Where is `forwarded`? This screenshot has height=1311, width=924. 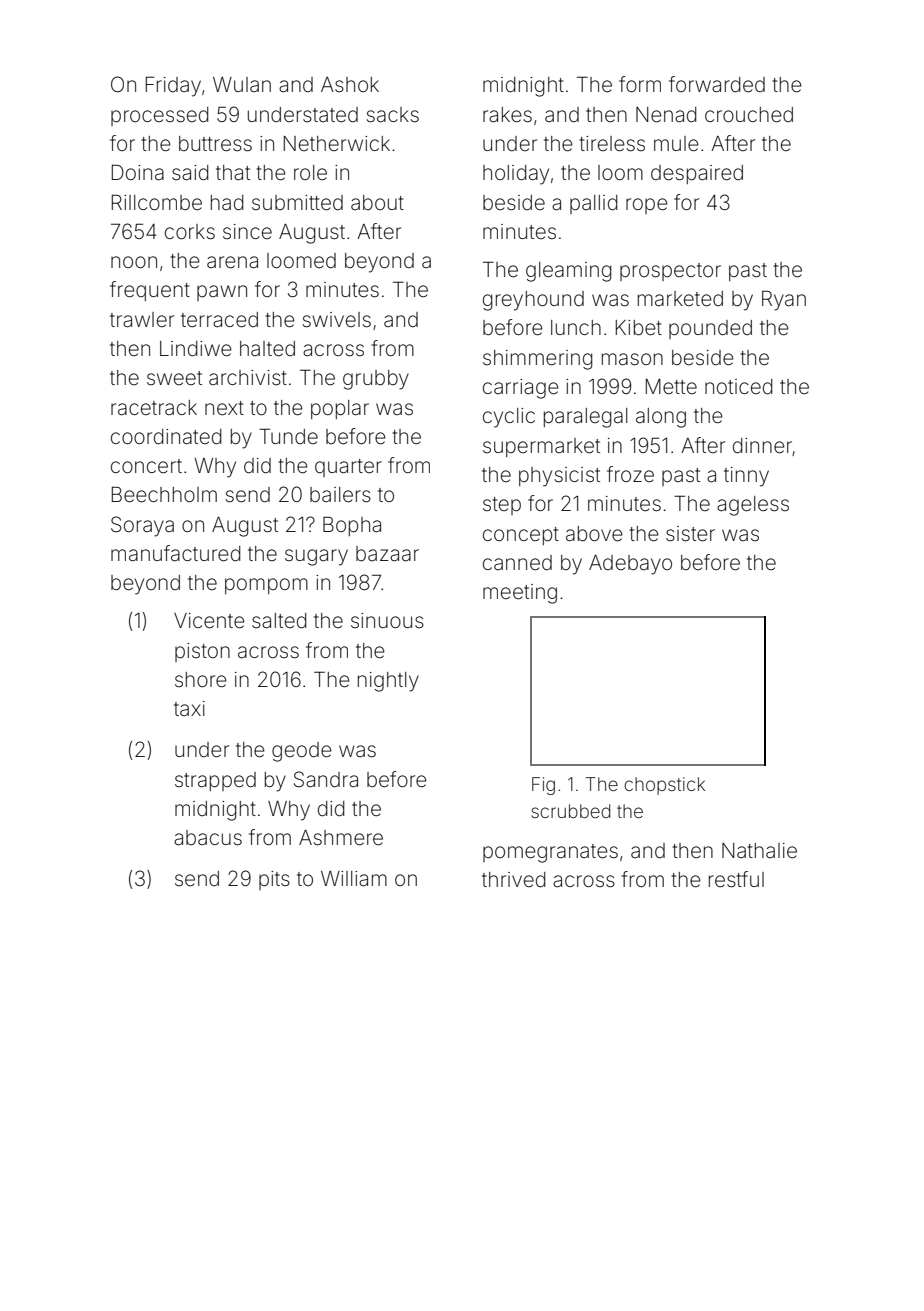
forwarded is located at coordinates (717, 84).
